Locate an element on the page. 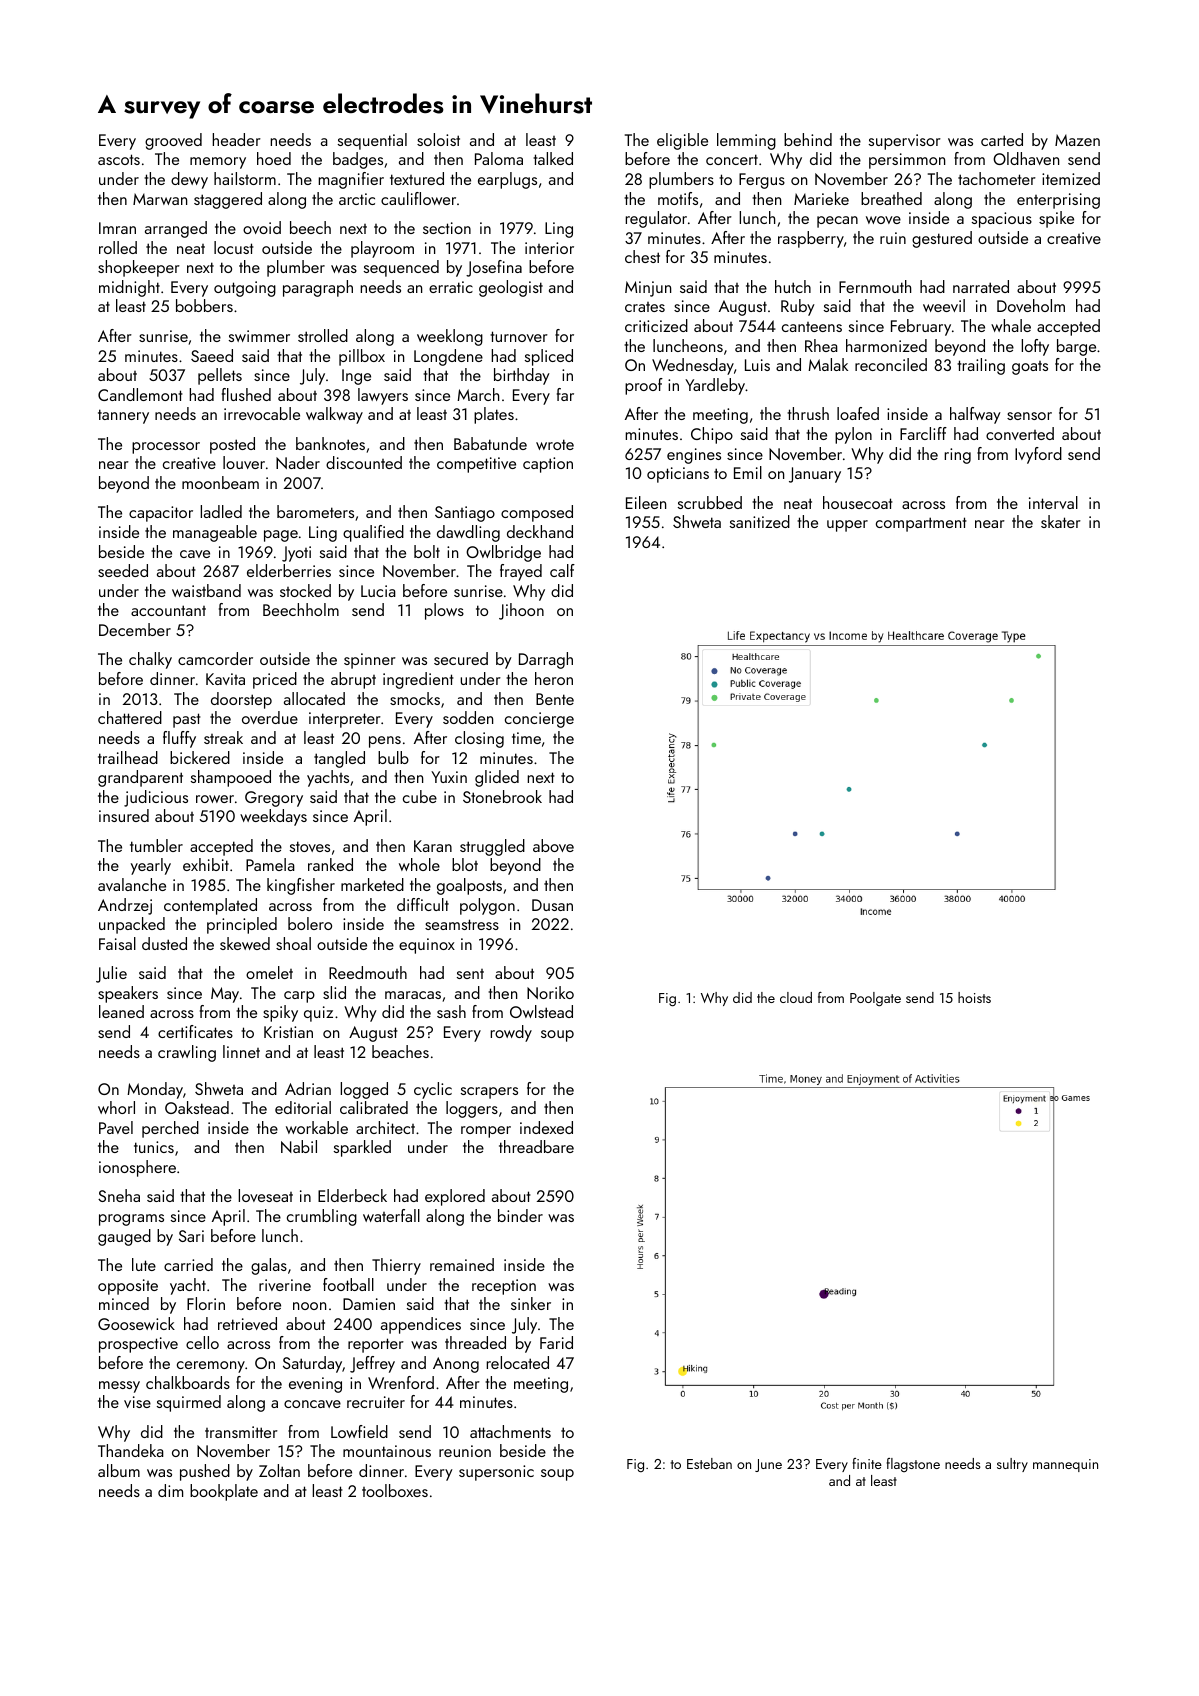  sequential is located at coordinates (372, 141).
